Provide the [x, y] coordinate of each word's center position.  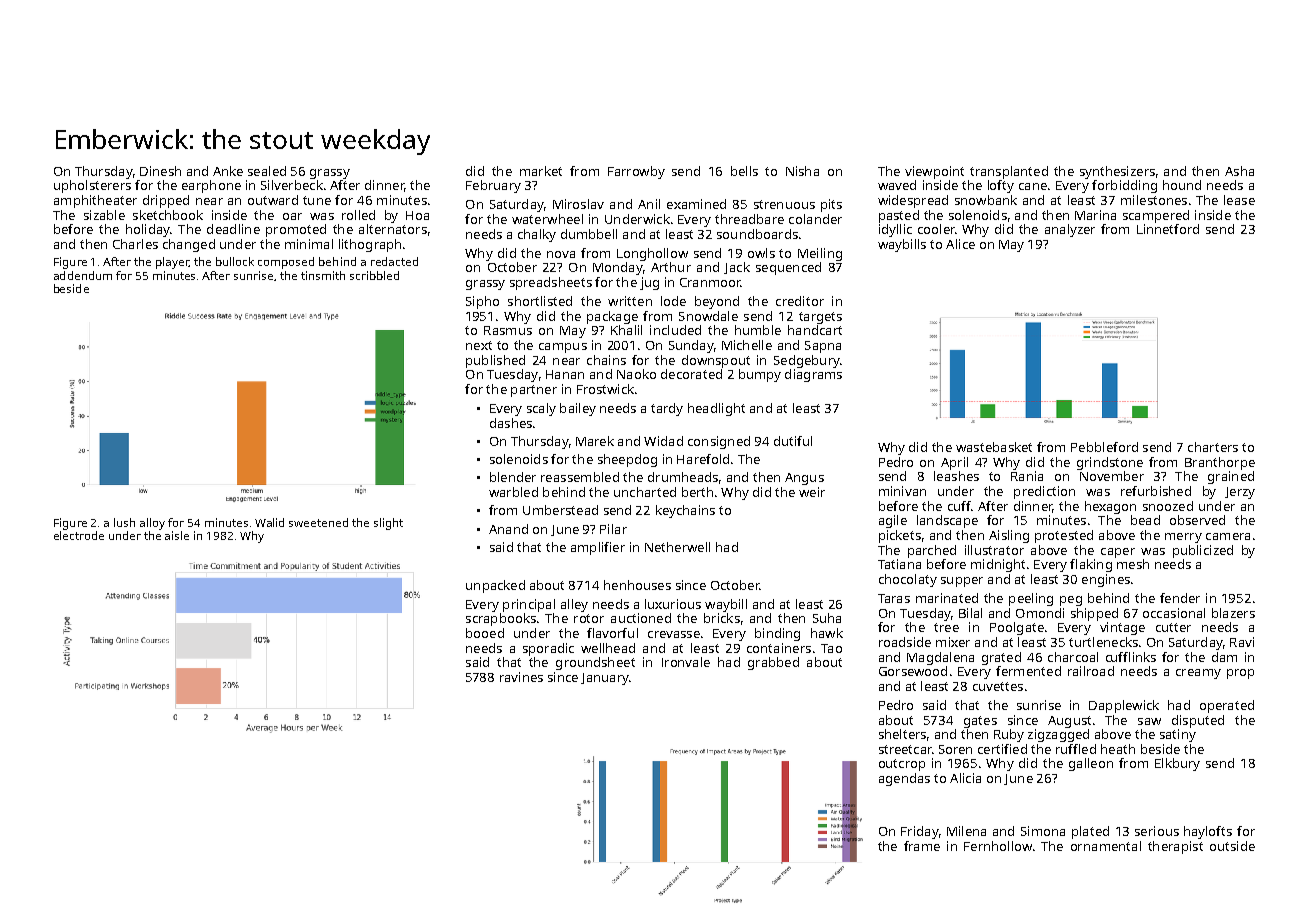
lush [124, 522]
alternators [393, 229]
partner [534, 391]
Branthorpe [1220, 463]
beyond [717, 302]
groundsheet [595, 663]
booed [485, 633]
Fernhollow [998, 846]
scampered [1156, 216]
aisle [177, 535]
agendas [904, 779]
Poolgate [1017, 628]
